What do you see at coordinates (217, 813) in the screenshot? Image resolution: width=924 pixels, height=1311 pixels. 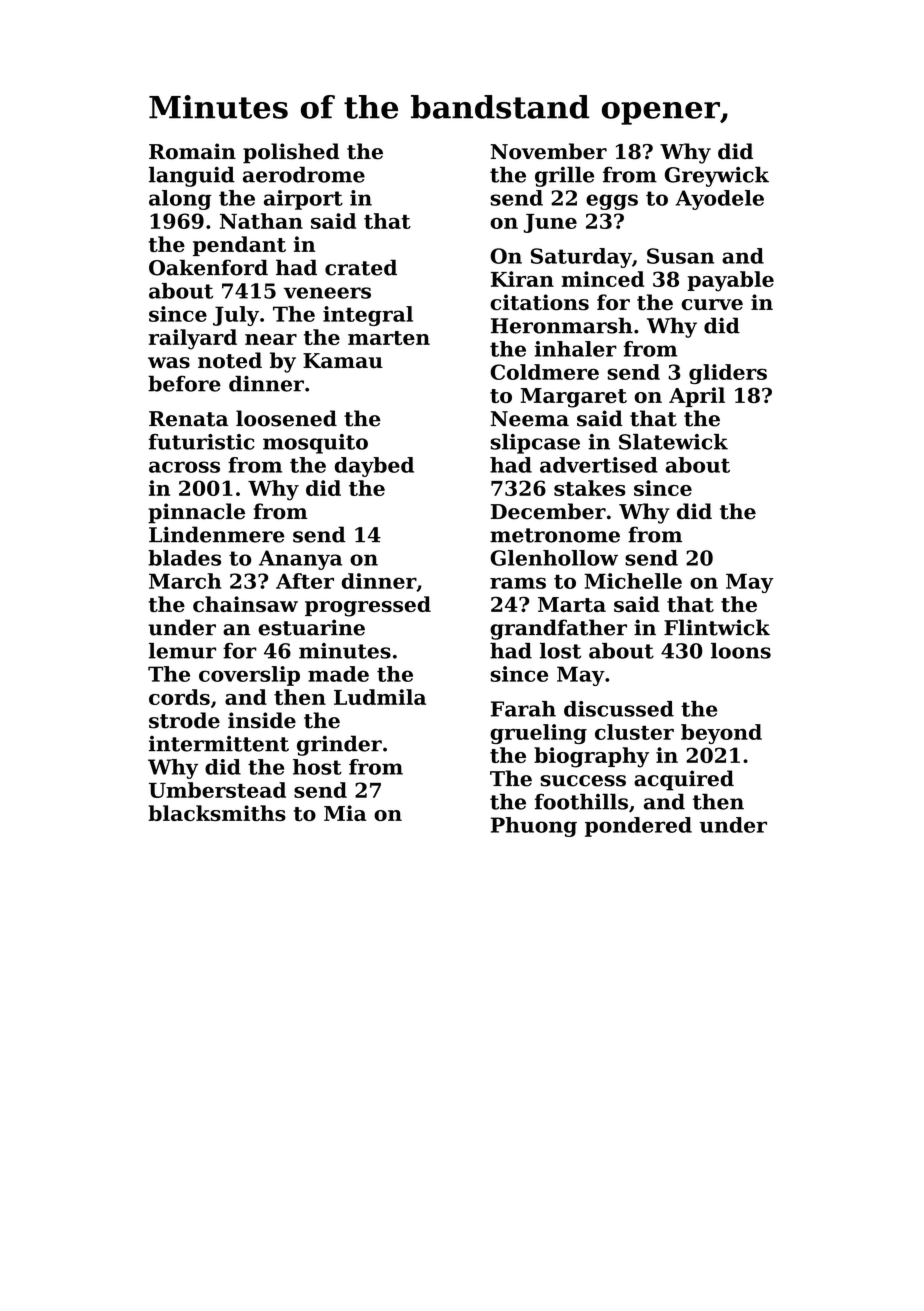 I see `blacksmiths` at bounding box center [217, 813].
